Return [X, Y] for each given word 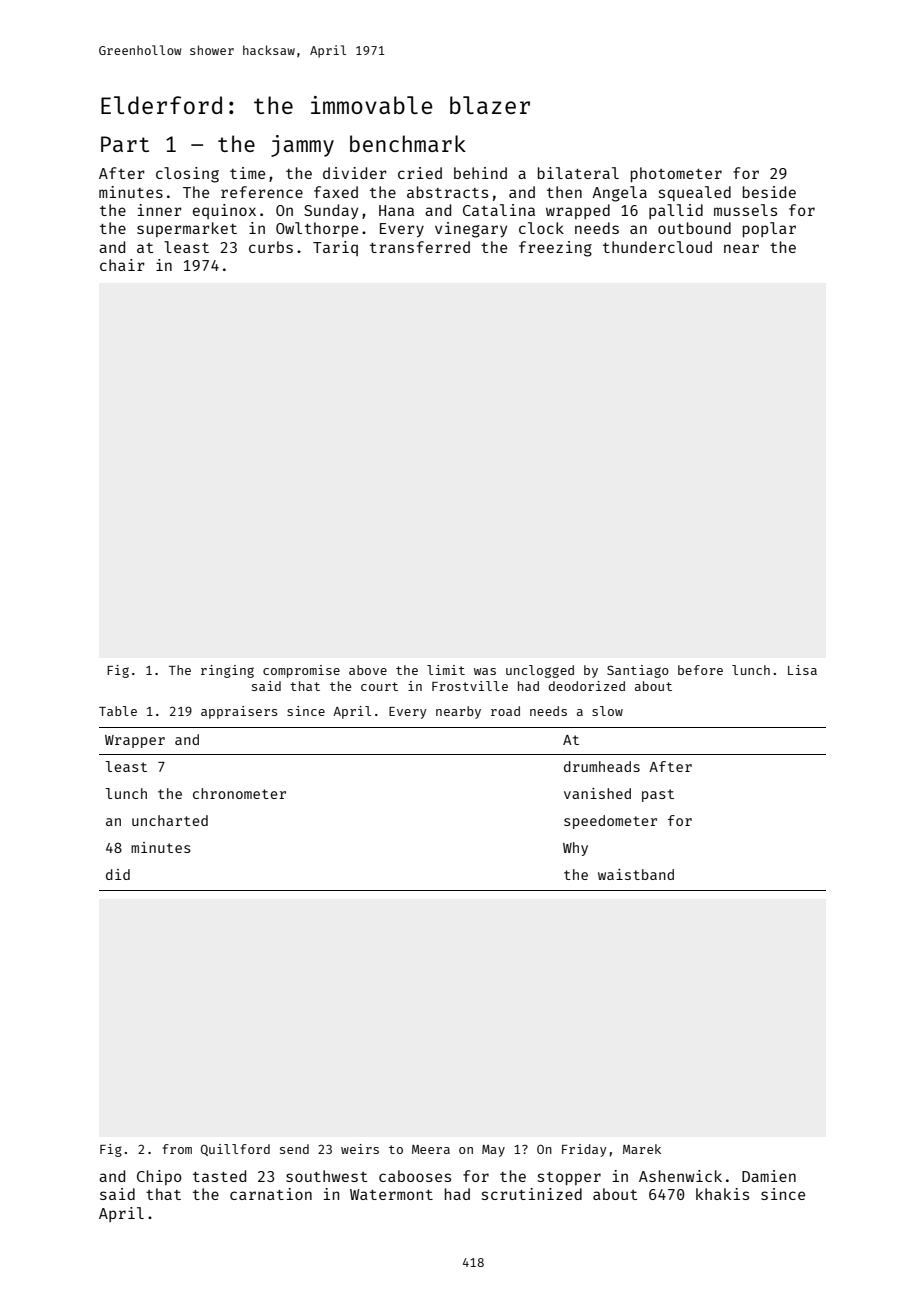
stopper [569, 1178]
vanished [597, 793]
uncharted [170, 820]
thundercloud [657, 247]
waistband [636, 874]
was [485, 671]
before [700, 670]
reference [262, 192]
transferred [420, 247]
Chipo [159, 1177]
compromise [301, 671]
